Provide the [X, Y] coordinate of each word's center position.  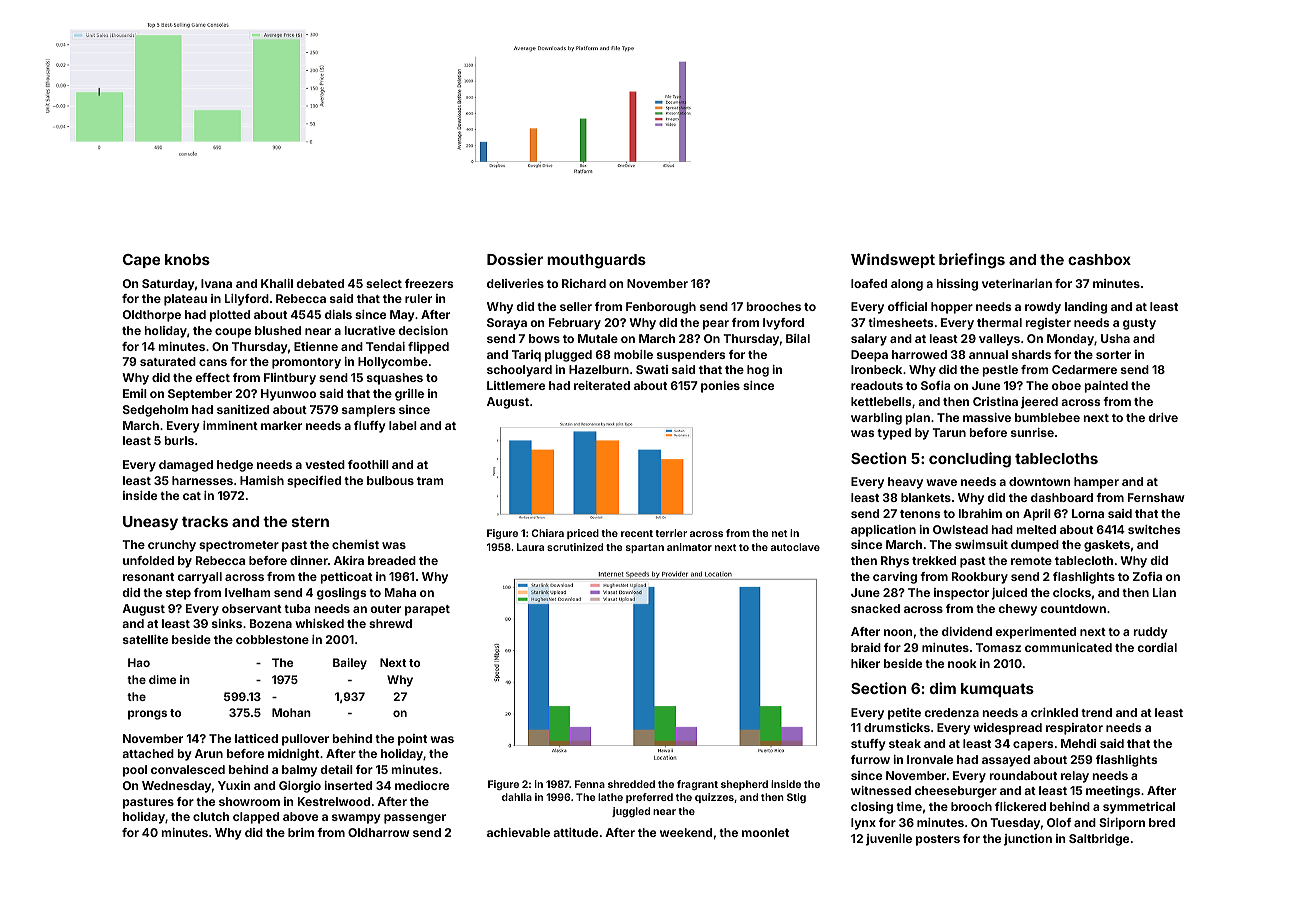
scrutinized [575, 547]
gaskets [1107, 546]
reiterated [602, 385]
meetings [1113, 792]
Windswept [893, 260]
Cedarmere [1084, 369]
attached [148, 753]
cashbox [1099, 259]
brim [301, 832]
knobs [187, 259]
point [412, 740]
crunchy [172, 546]
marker [281, 425]
